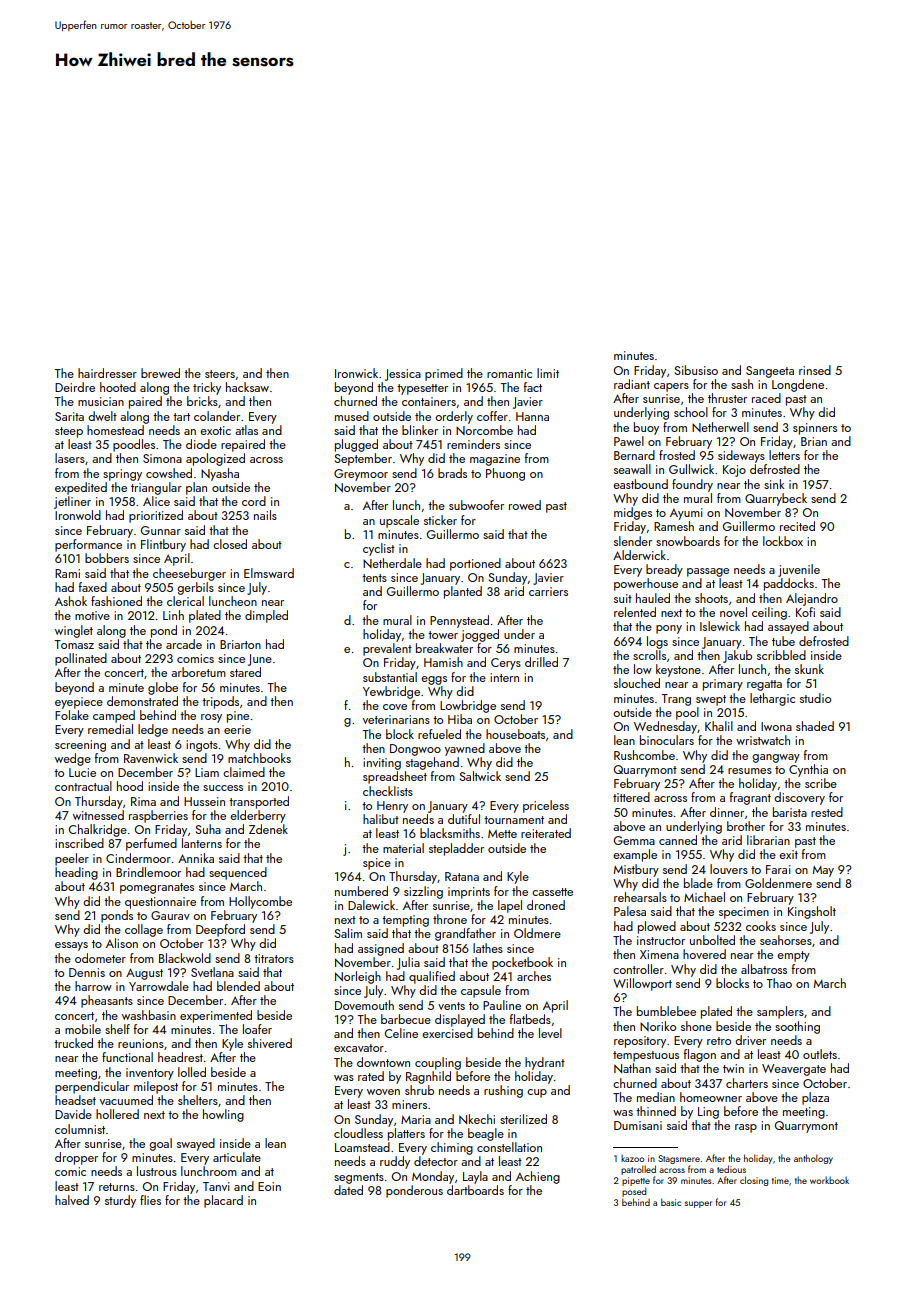 This image has height=1316, width=908. Describe the element at coordinates (130, 786) in the image. I see `hood` at that location.
